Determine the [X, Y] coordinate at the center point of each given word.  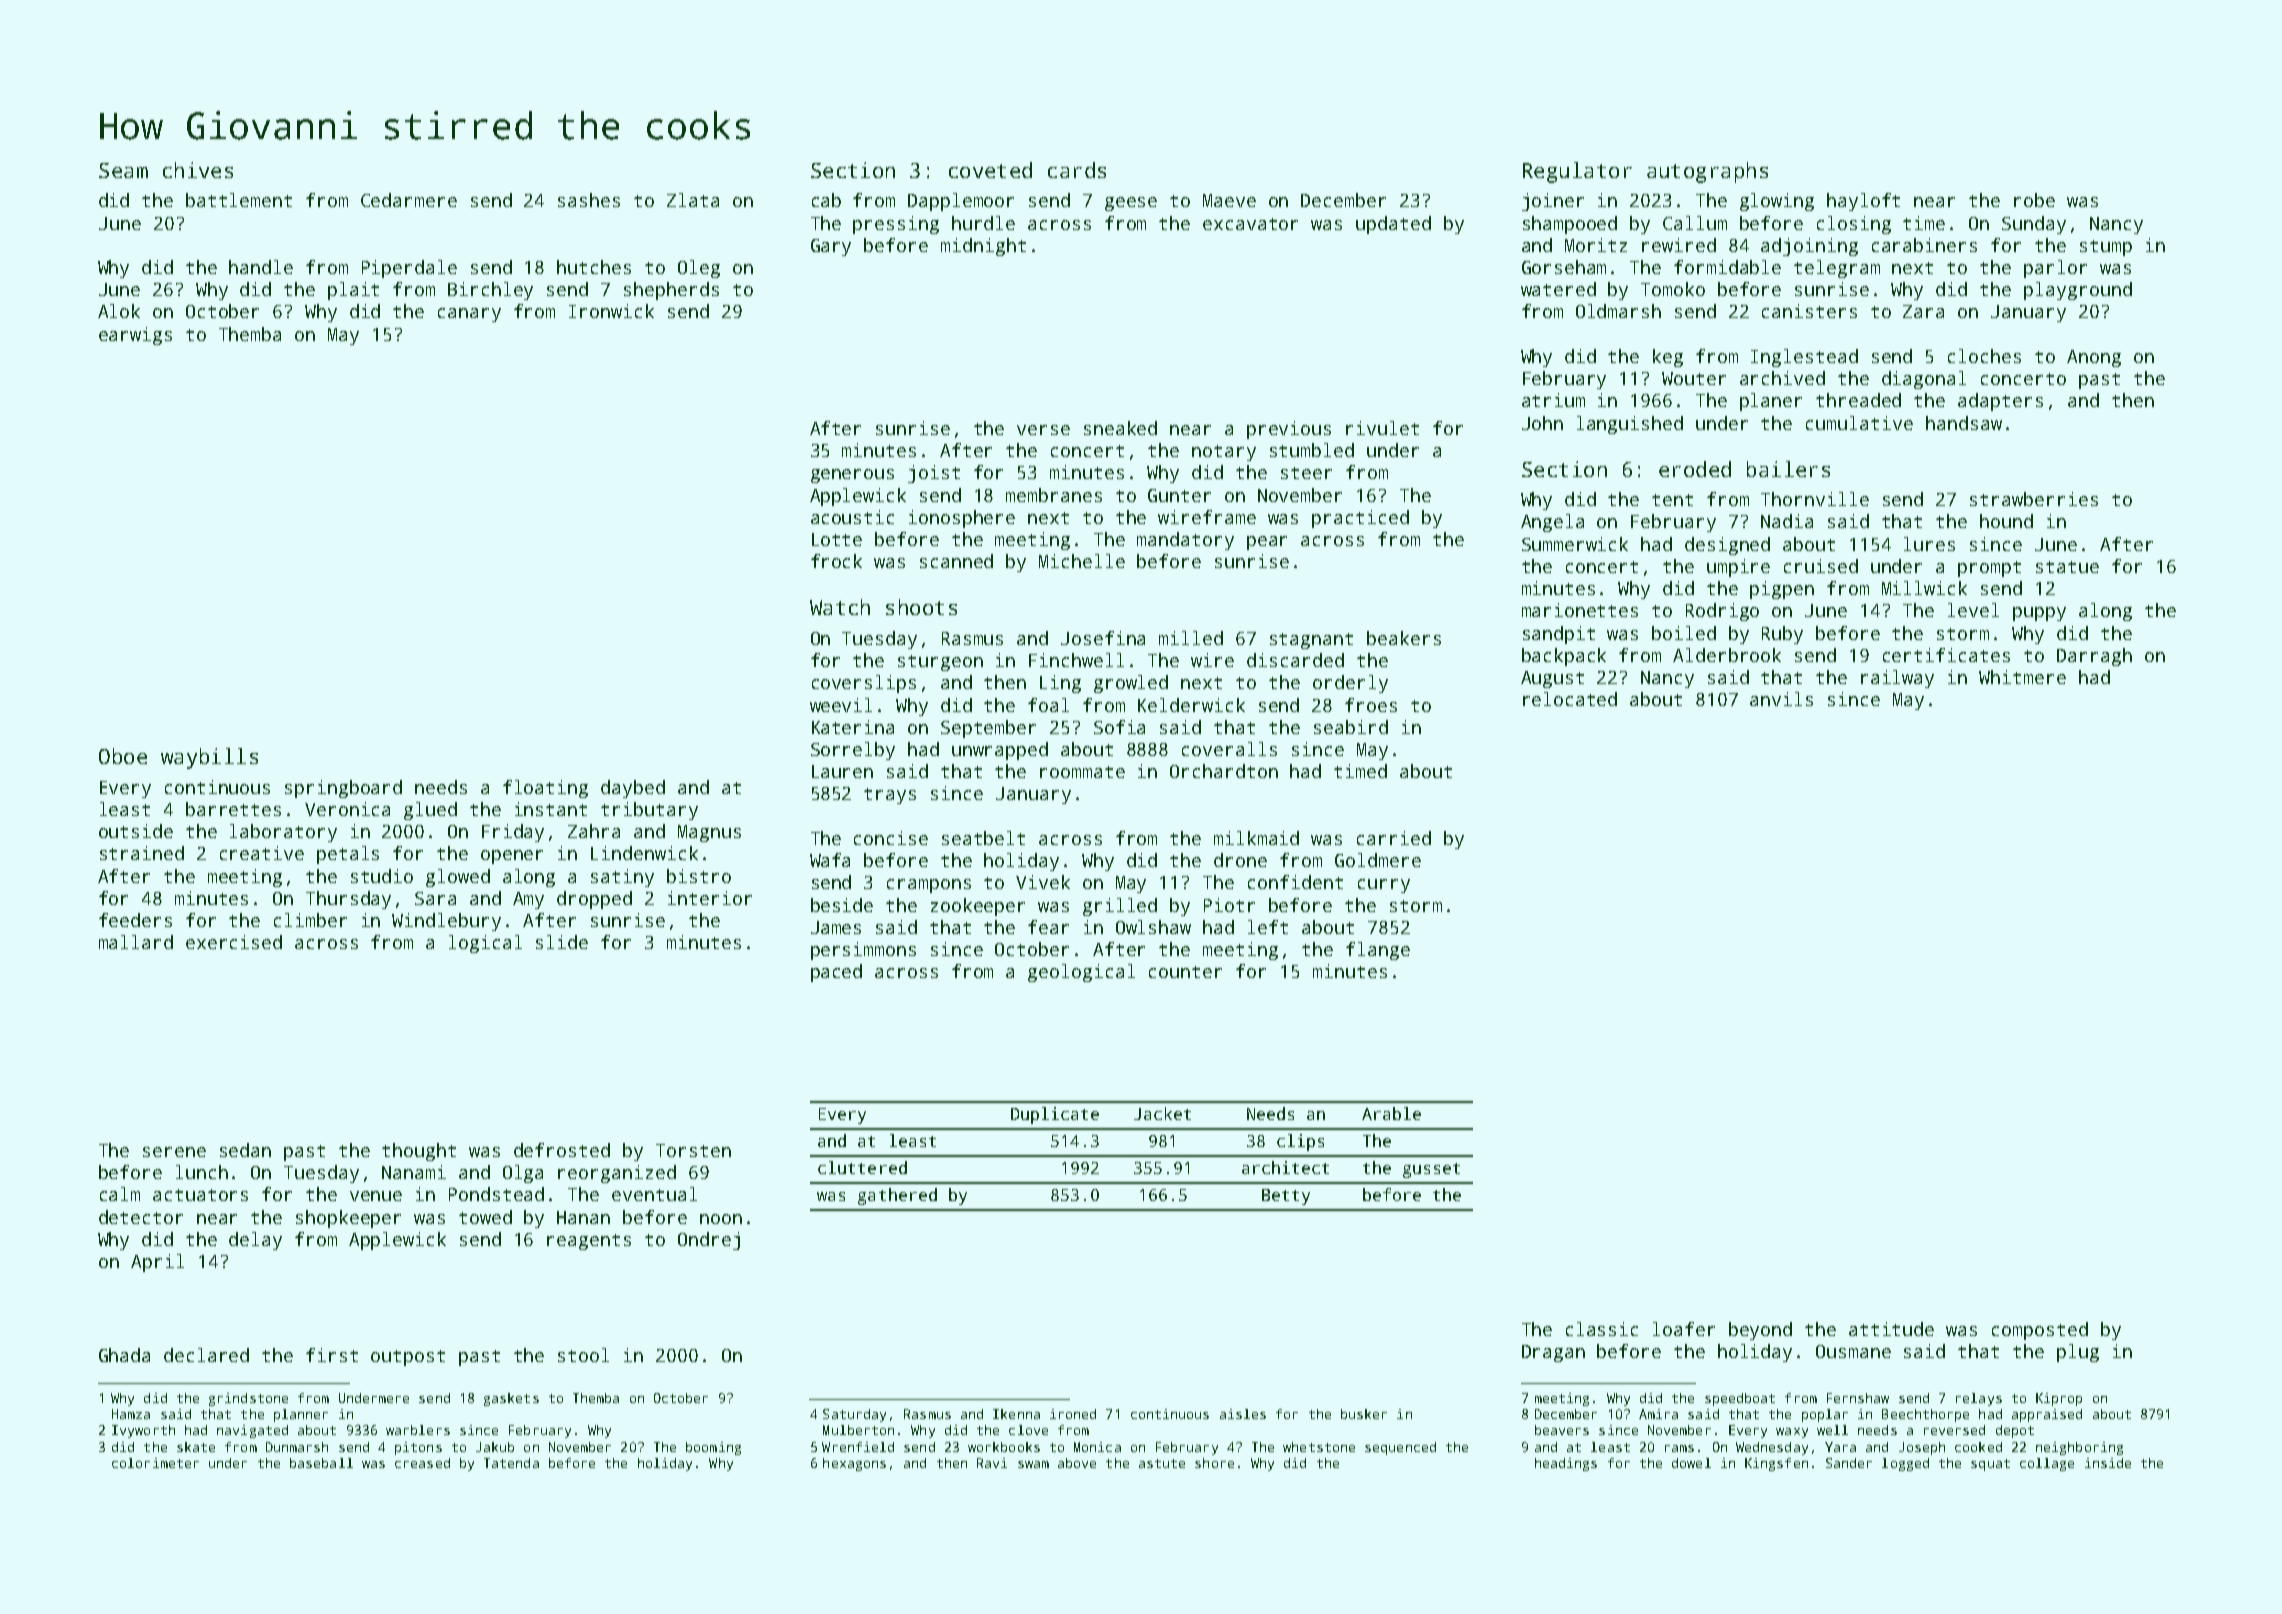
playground [2078, 291]
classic [1602, 1329]
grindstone [248, 1399]
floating [545, 789]
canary [469, 315]
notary [1224, 453]
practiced [1360, 519]
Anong [2094, 358]
